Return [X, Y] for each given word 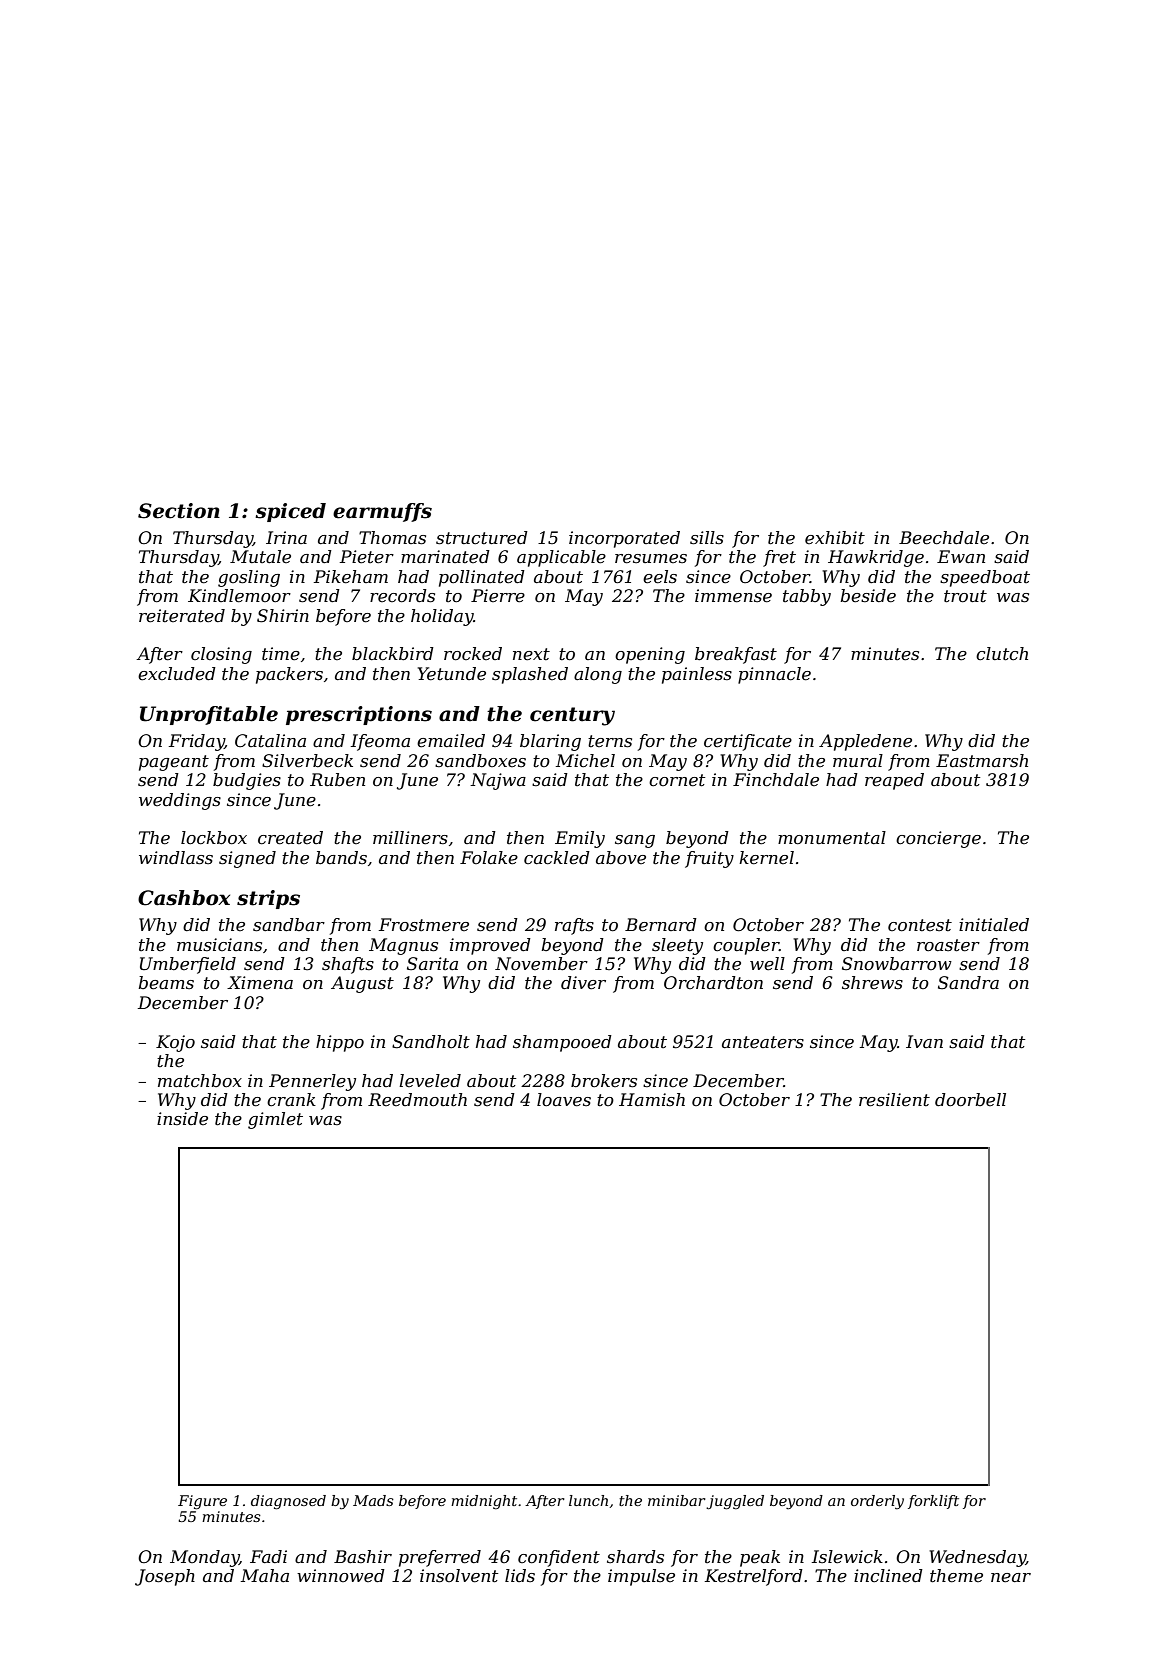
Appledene [865, 742]
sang [635, 841]
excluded [177, 674]
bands [341, 858]
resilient [894, 1100]
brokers [604, 1081]
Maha [265, 1575]
